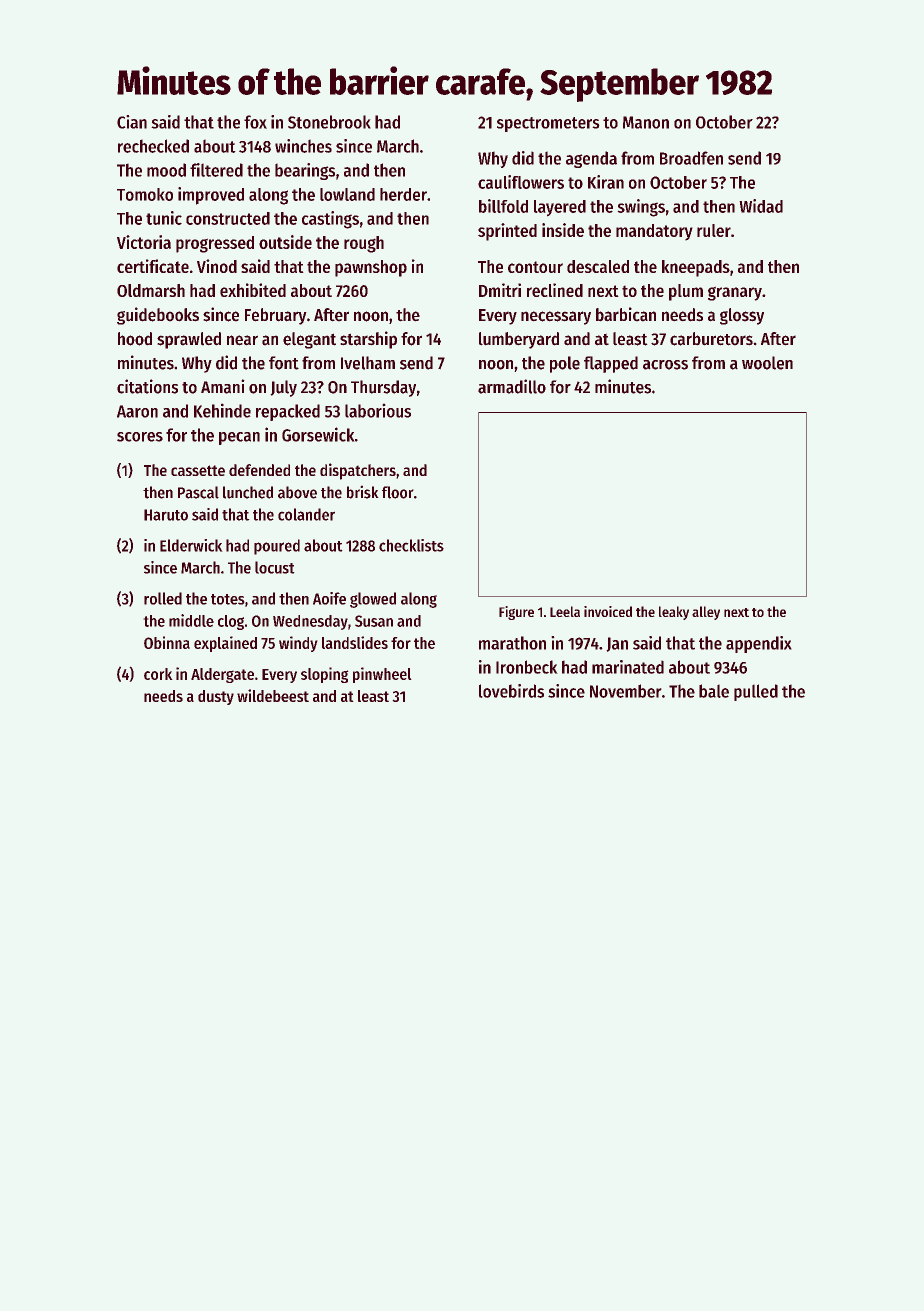 Image resolution: width=924 pixels, height=1311 pixels. I want to click on Manon, so click(646, 122).
